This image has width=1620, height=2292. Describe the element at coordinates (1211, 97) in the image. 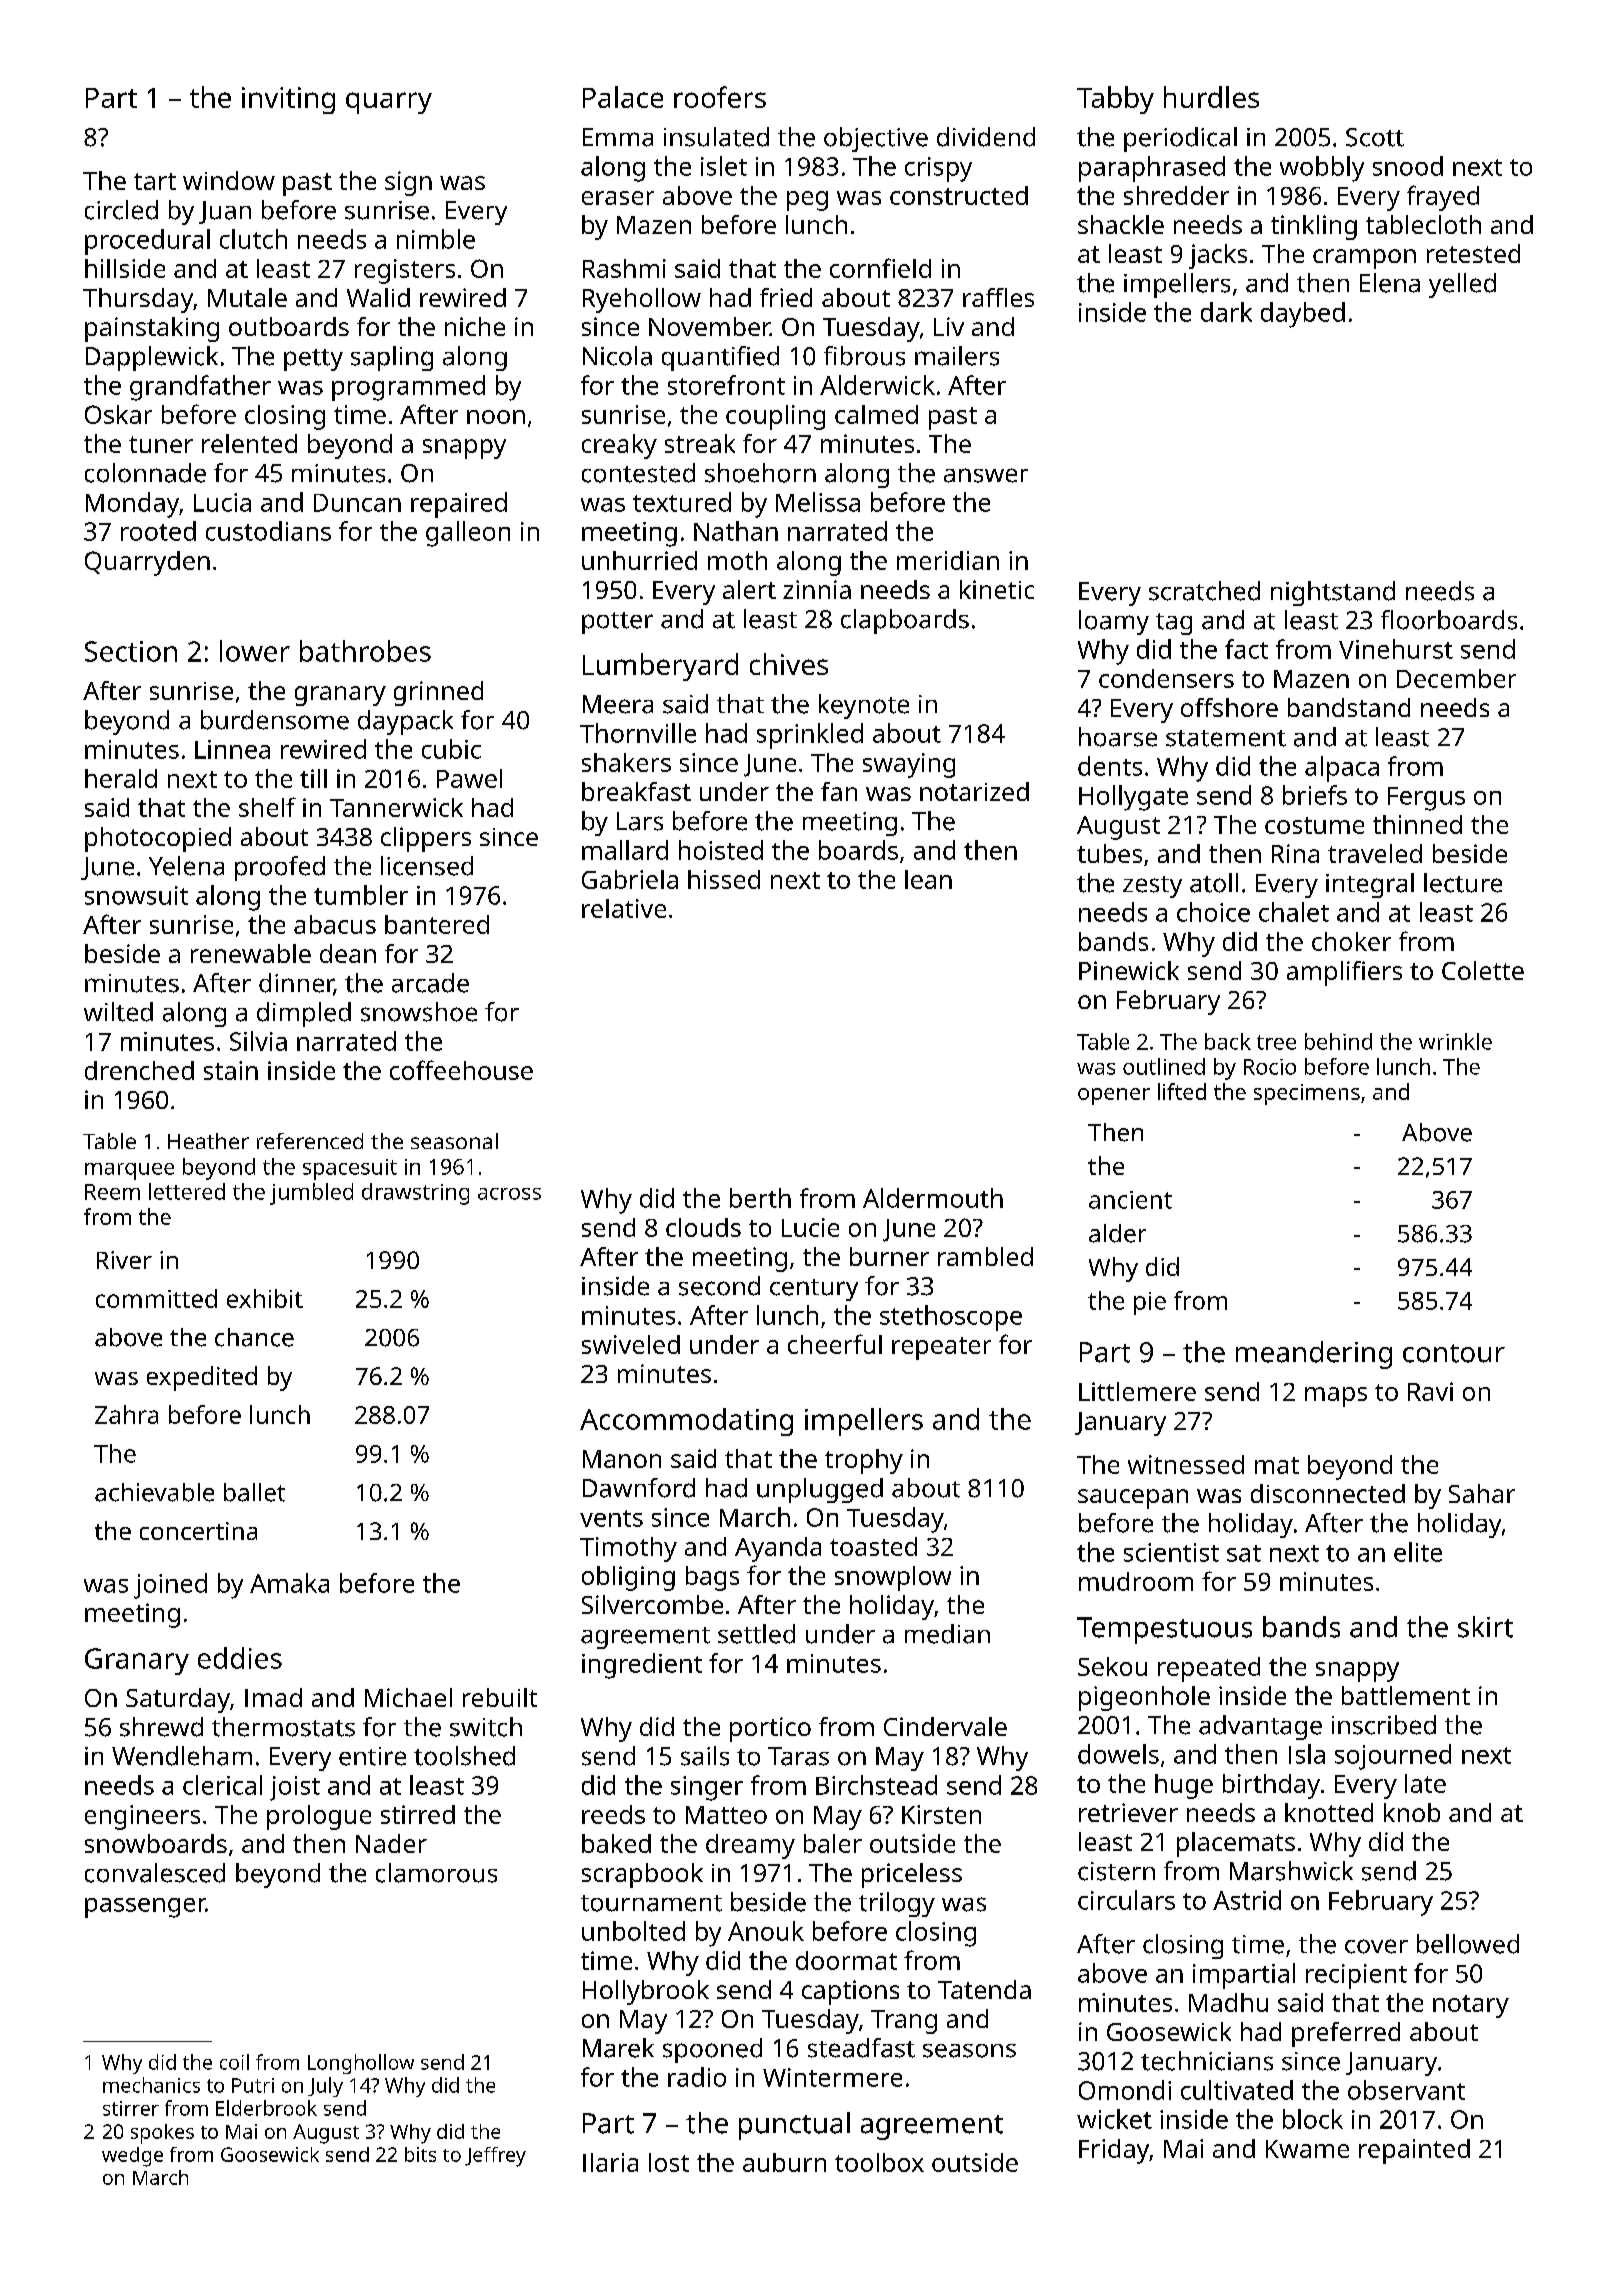

I see `hurdles` at that location.
